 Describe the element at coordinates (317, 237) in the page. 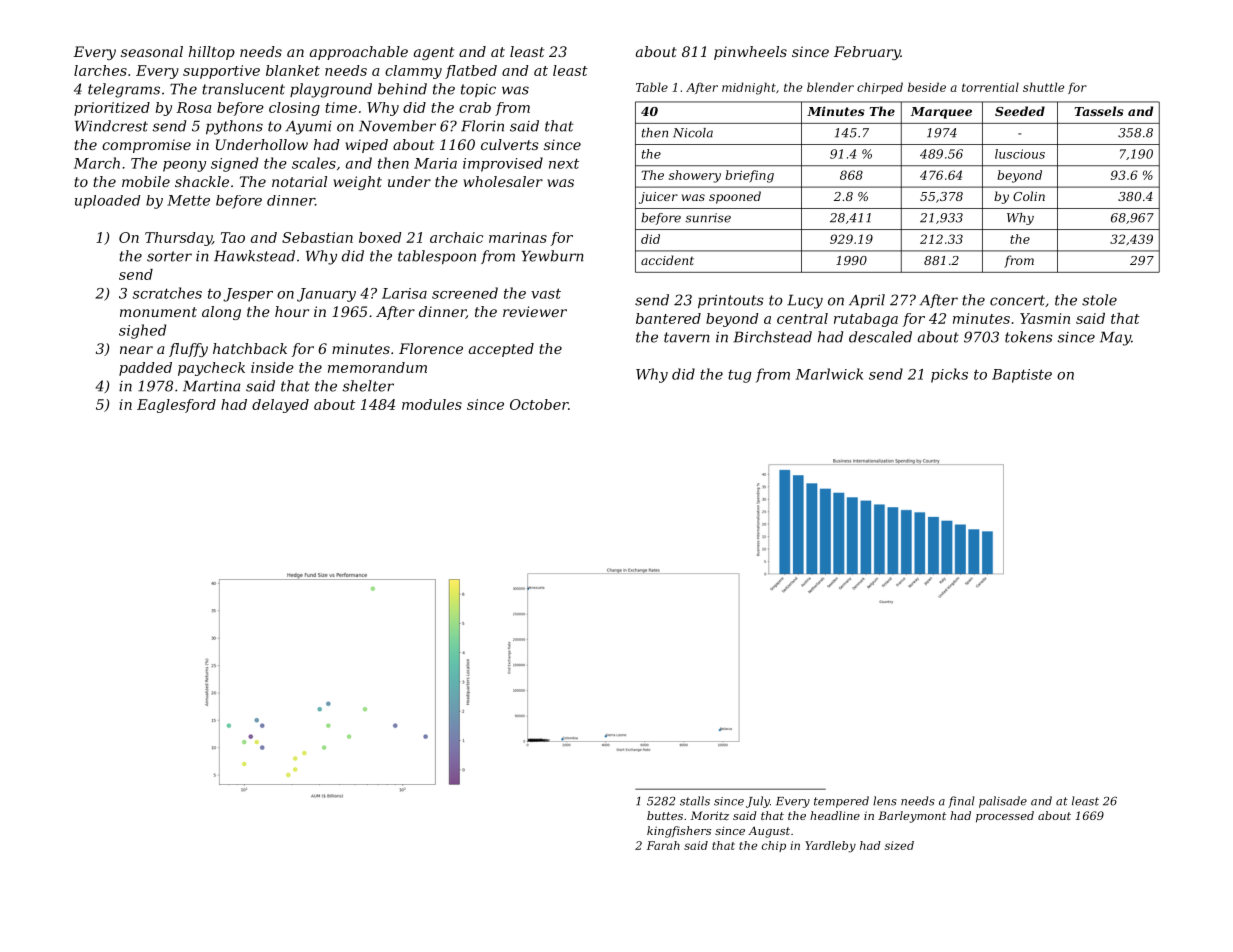

I see `Sebastian` at that location.
